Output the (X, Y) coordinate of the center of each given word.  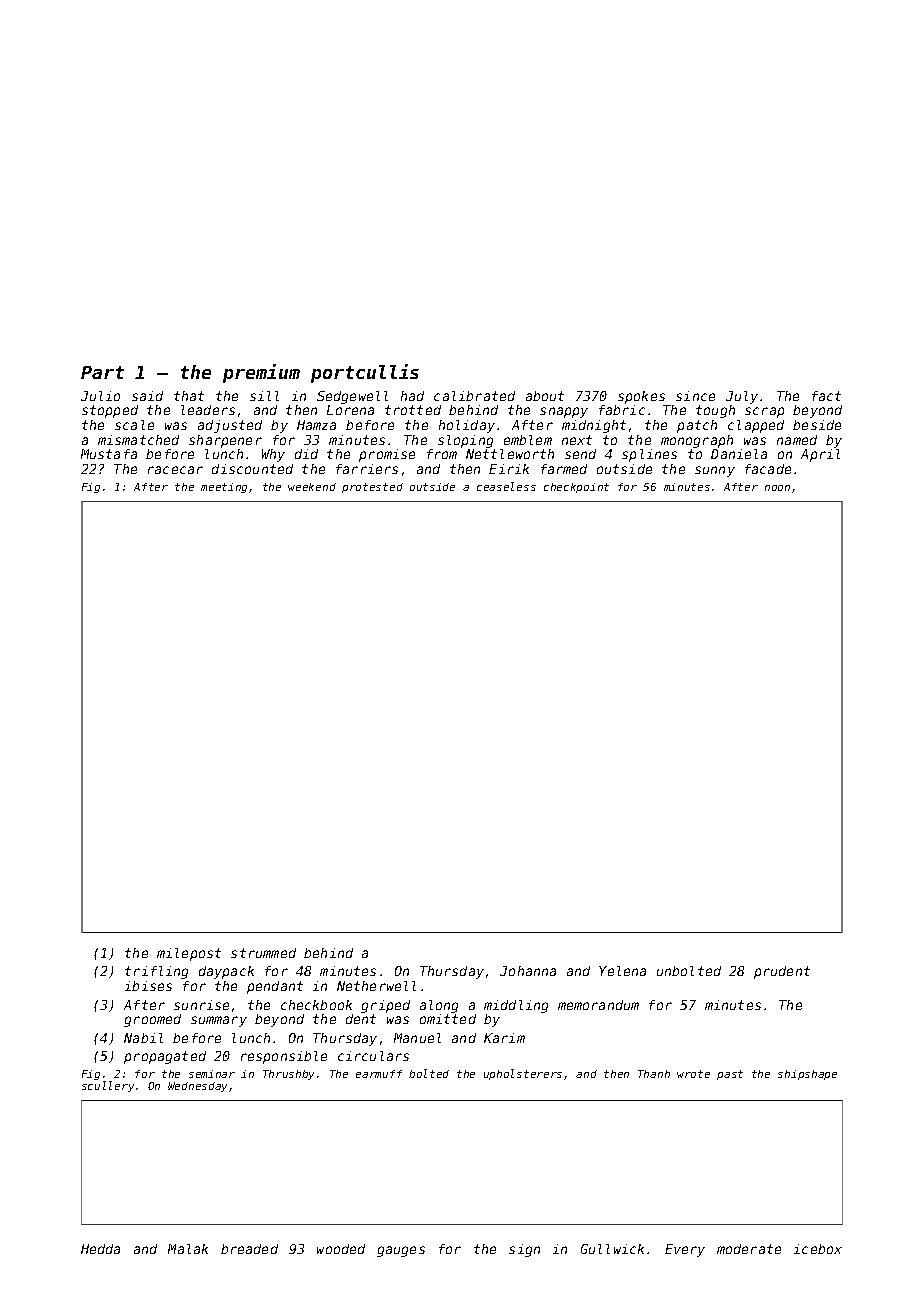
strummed (263, 953)
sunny (715, 471)
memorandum (598, 1005)
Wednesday (197, 1087)
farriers (367, 469)
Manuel (417, 1038)
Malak (188, 1249)
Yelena (622, 971)
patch (697, 426)
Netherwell (376, 986)
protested (372, 488)
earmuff (379, 1074)
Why (273, 455)
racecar (175, 470)
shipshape (807, 1075)
